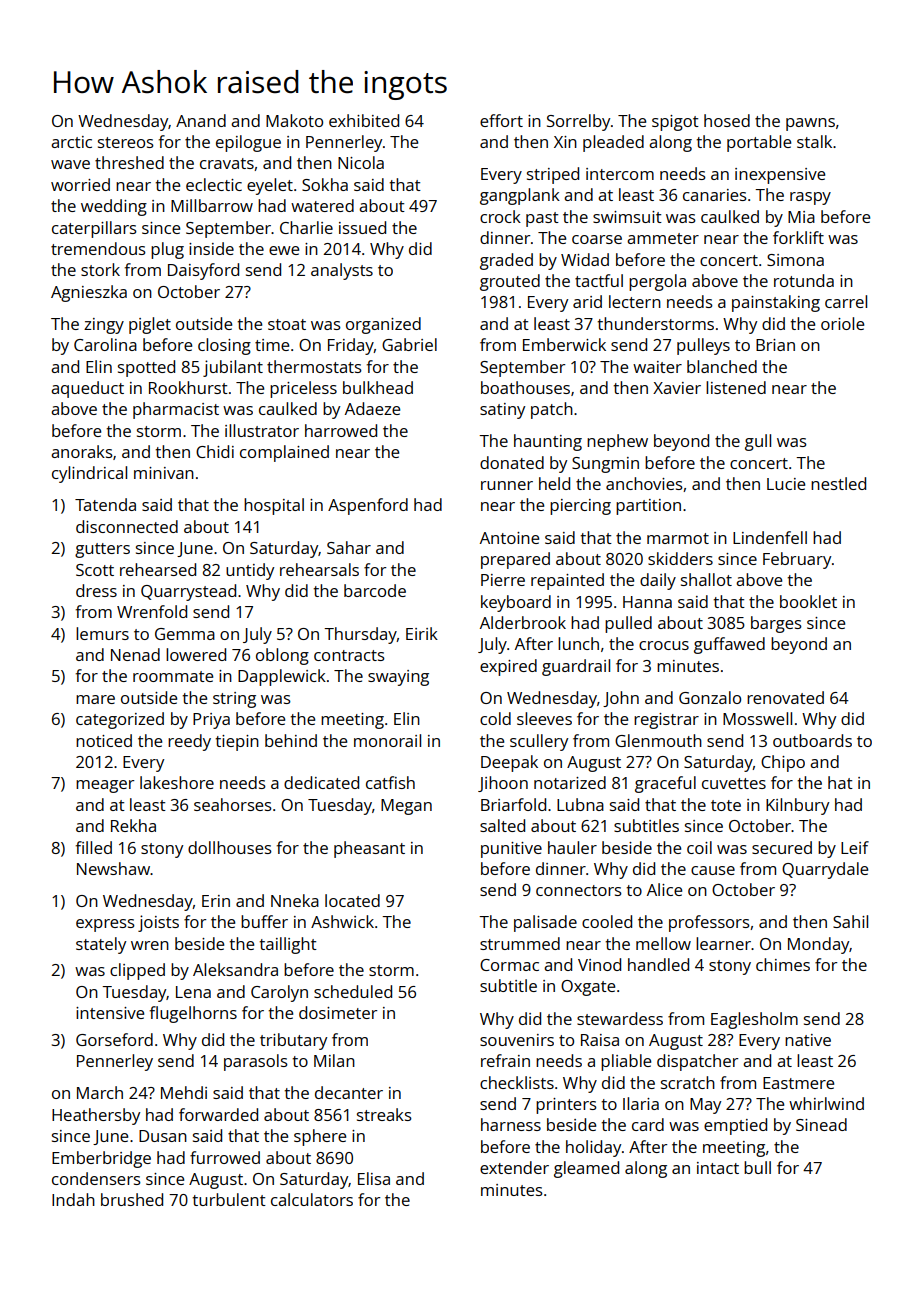  What do you see at coordinates (797, 806) in the screenshot?
I see `Kilnbury` at bounding box center [797, 806].
